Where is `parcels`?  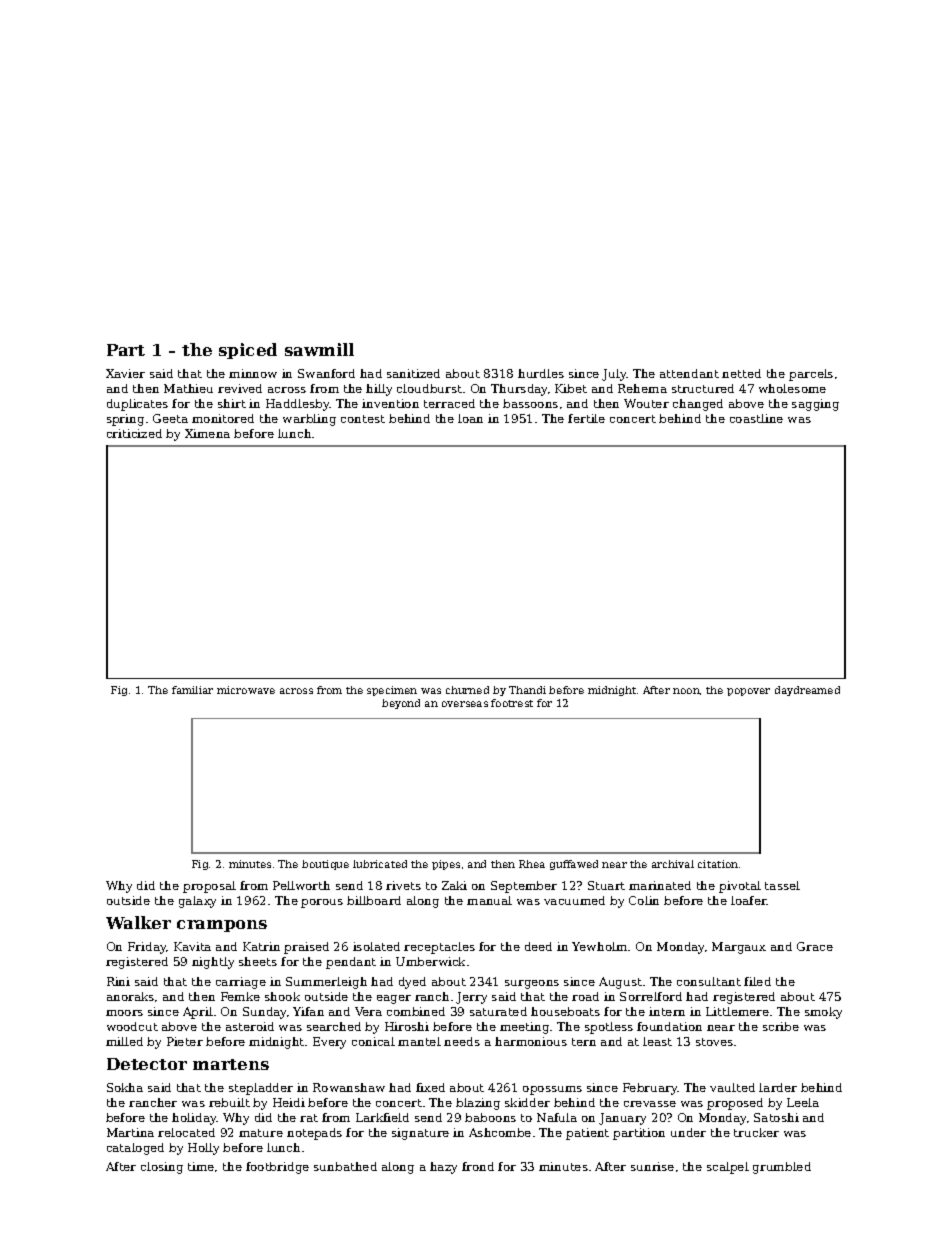
parcels is located at coordinates (811, 375).
